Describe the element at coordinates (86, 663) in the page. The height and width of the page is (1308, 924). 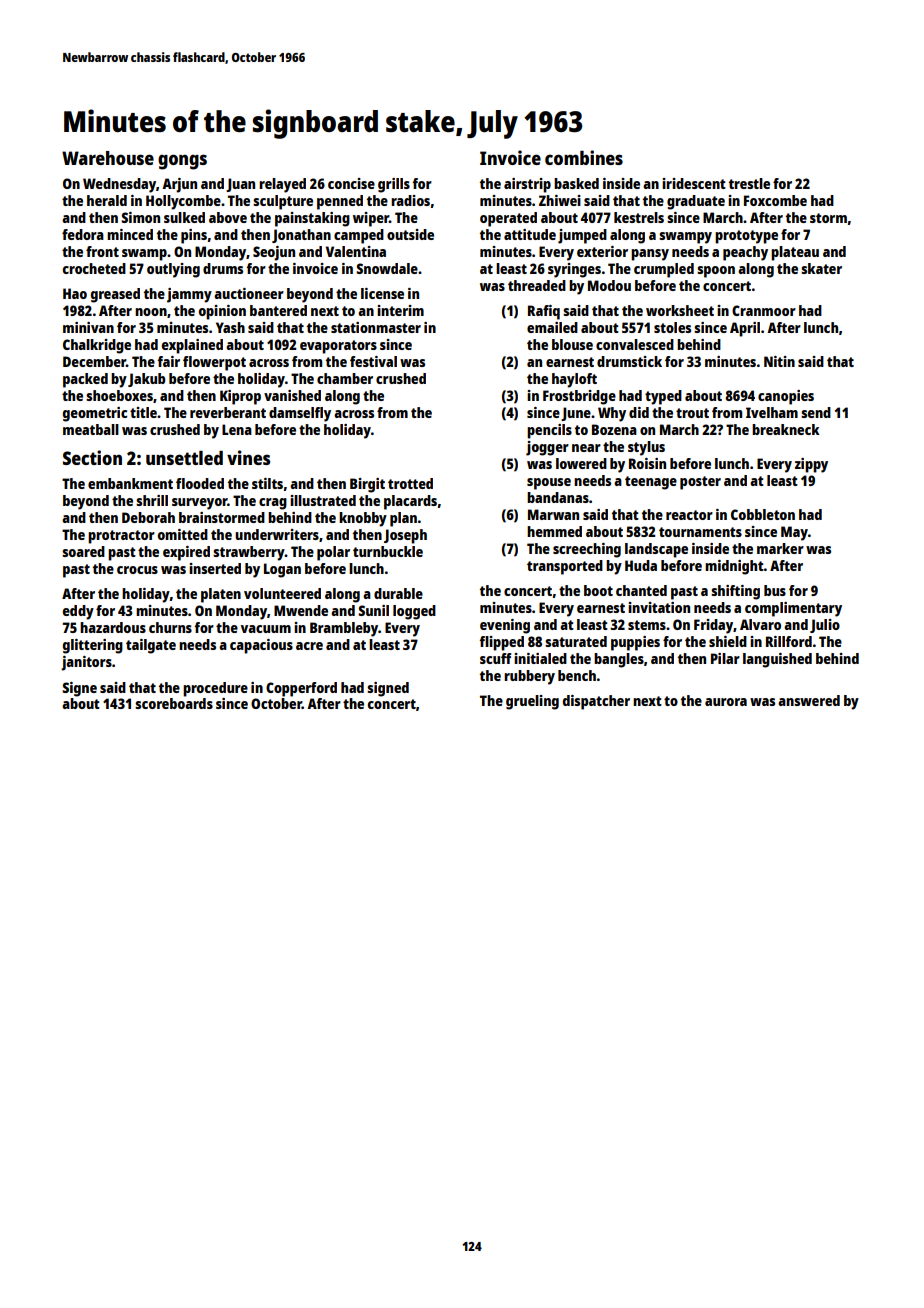
I see `janitors` at that location.
